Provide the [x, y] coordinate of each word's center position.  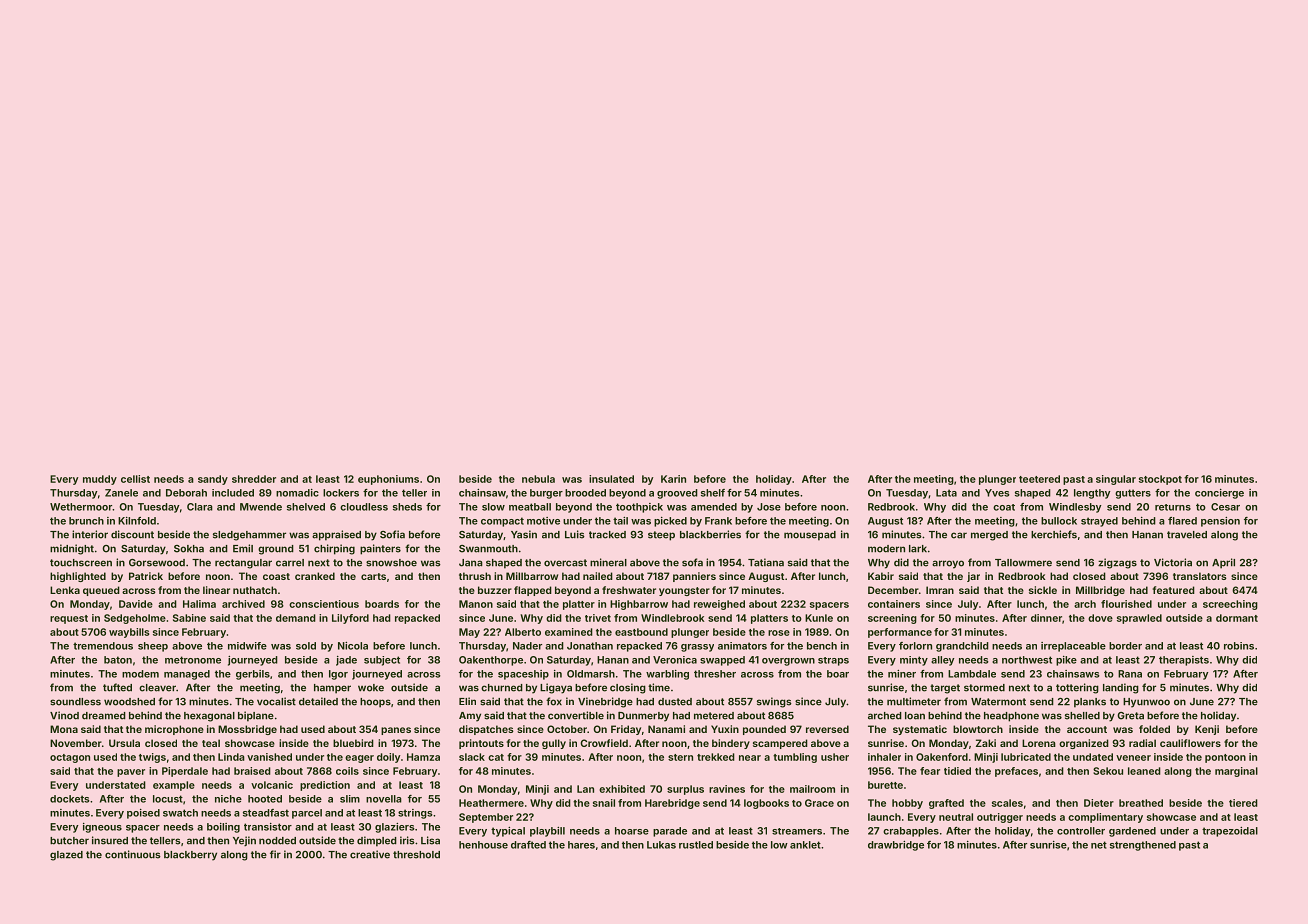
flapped [533, 591]
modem [140, 674]
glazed [66, 856]
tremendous [103, 646]
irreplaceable [1073, 647]
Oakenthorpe [491, 661]
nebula [538, 479]
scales [1007, 803]
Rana [1130, 674]
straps [833, 661]
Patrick [146, 576]
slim [350, 799]
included [233, 493]
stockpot [1160, 480]
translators [1200, 576]
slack [472, 757]
